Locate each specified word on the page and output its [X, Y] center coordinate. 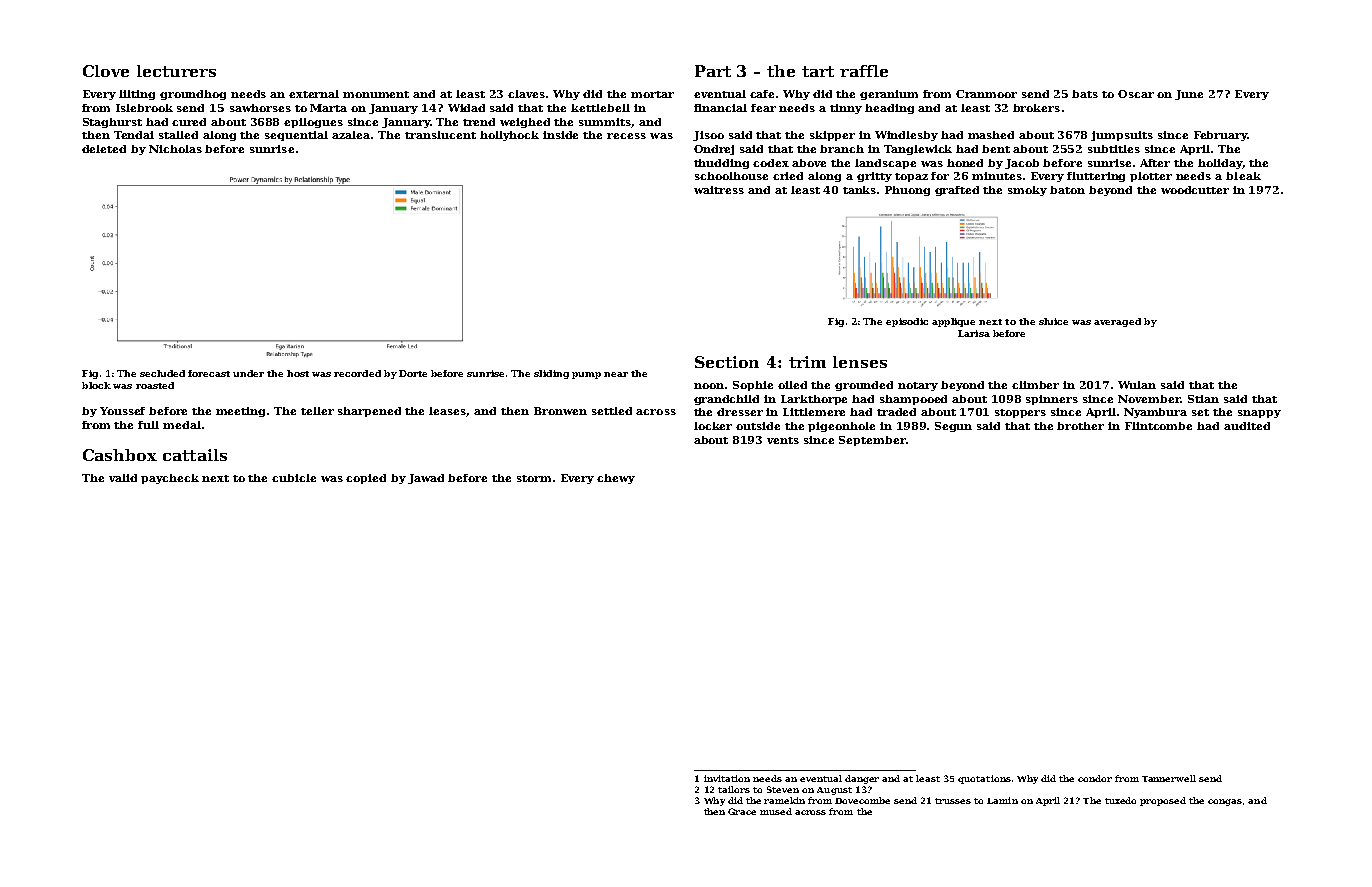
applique [953, 322]
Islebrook [144, 108]
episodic [907, 322]
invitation [727, 778]
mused [776, 811]
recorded [357, 373]
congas [1225, 802]
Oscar [1136, 94]
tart [818, 71]
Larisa [974, 333]
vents [783, 440]
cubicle [294, 478]
